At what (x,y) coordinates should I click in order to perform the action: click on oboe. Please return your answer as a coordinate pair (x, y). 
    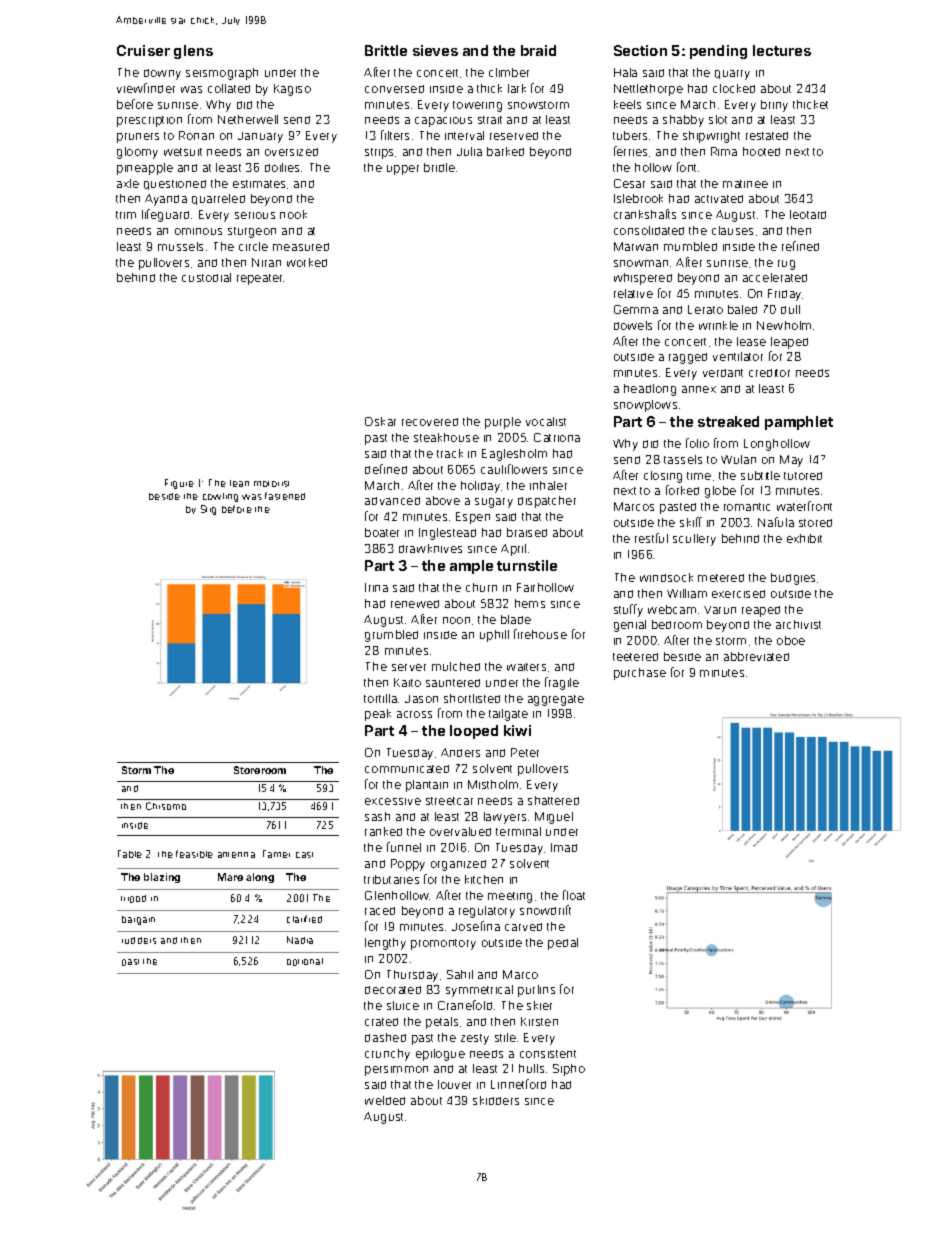
    Looking at the image, I should click on (791, 640).
